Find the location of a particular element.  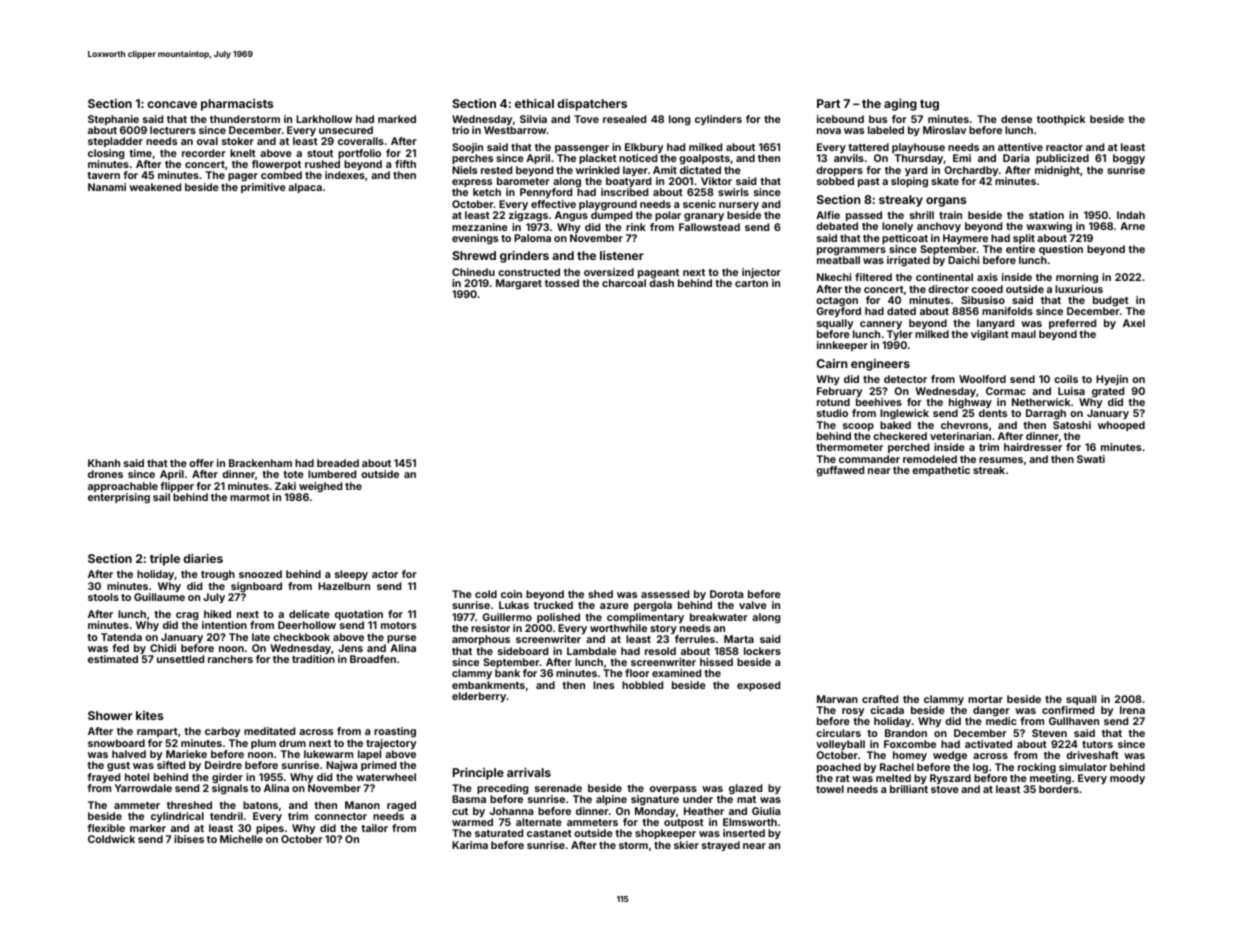

resealed is located at coordinates (624, 119).
